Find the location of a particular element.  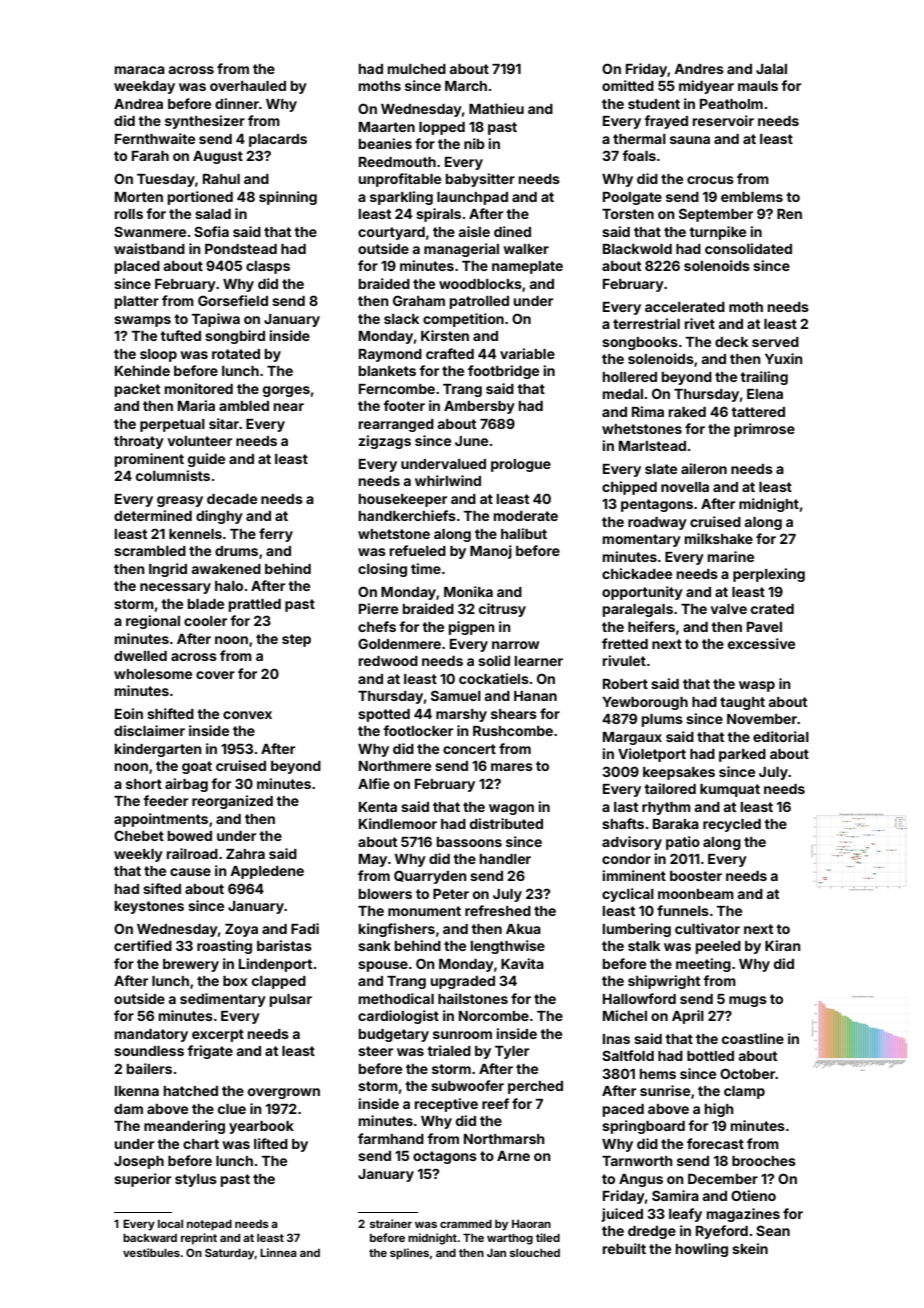

terrestrial is located at coordinates (646, 323).
